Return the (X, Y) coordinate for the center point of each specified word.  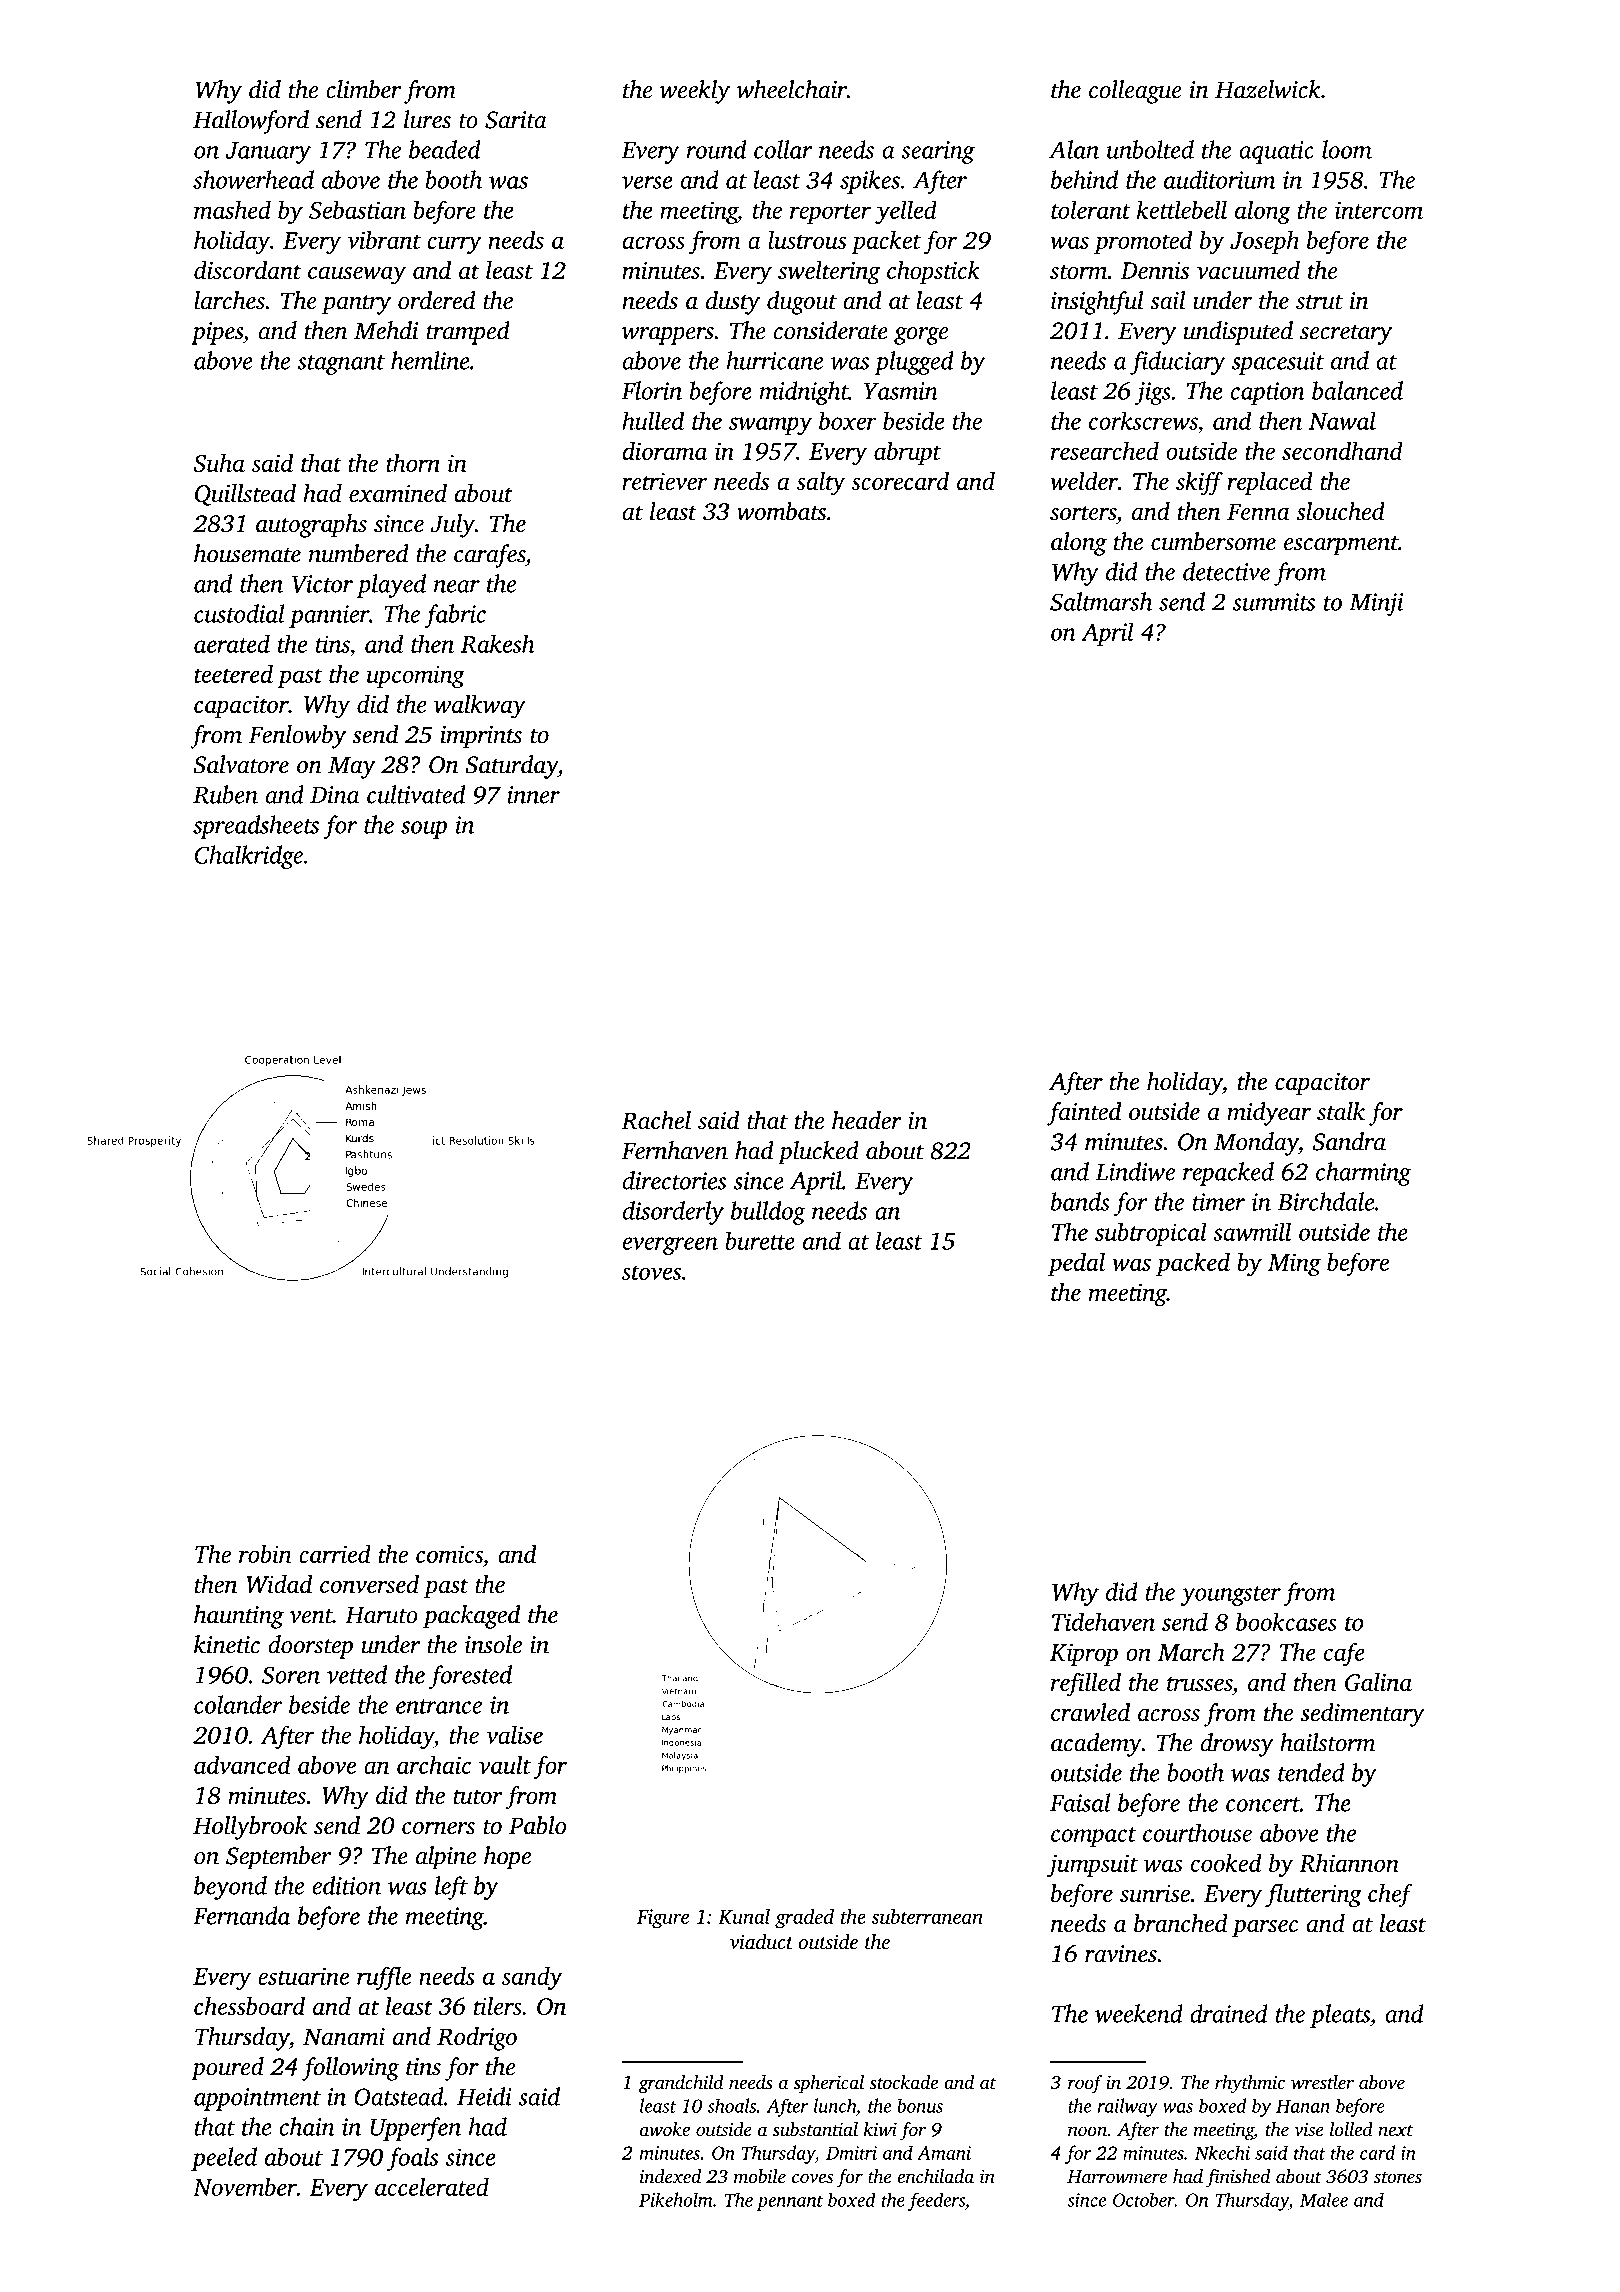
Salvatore (241, 764)
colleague (1135, 92)
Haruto (381, 1615)
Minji (1376, 604)
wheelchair (792, 89)
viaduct (761, 1942)
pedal (1076, 1264)
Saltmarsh (1101, 601)
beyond (230, 1888)
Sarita (516, 120)
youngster (1230, 1596)
